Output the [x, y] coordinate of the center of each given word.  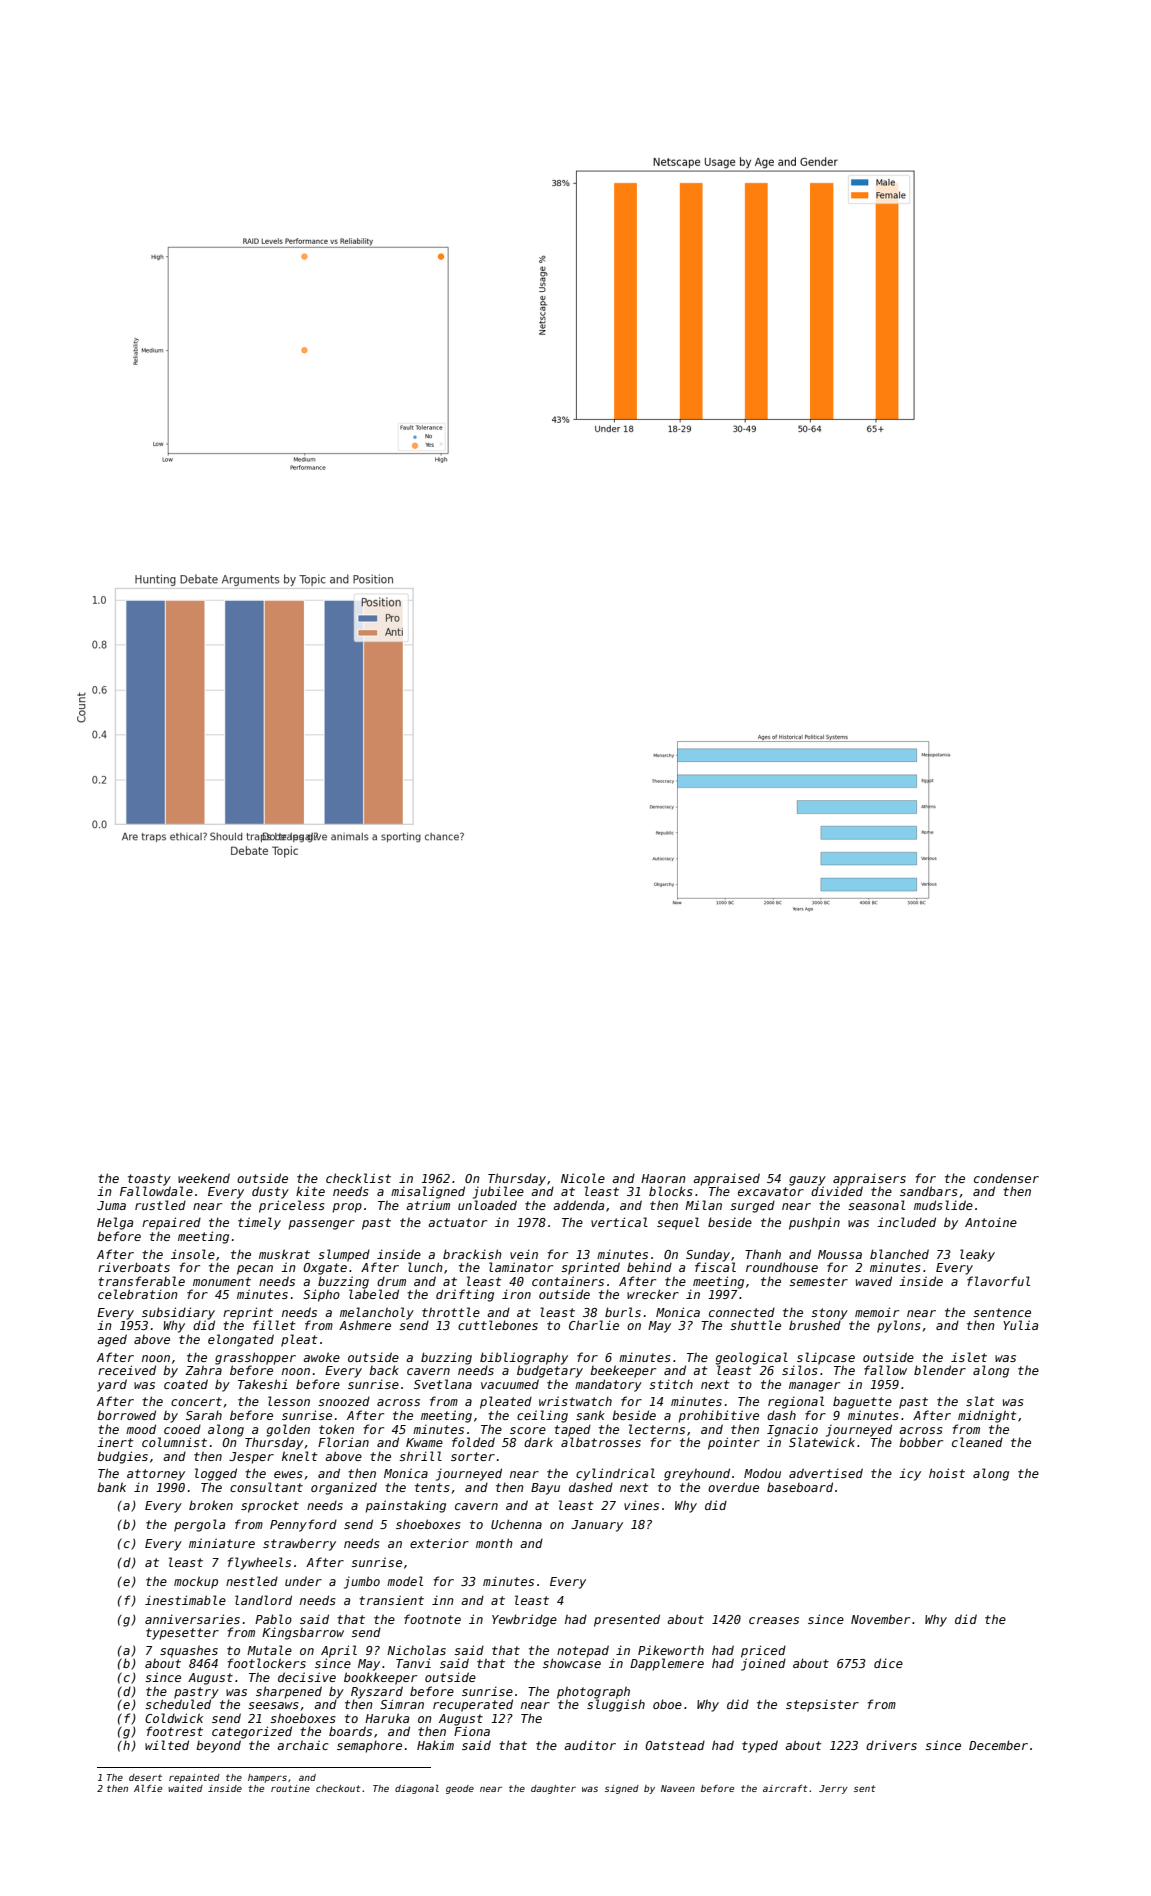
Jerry [833, 1789]
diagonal [417, 1789]
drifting [465, 1295]
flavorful [998, 1281]
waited [185, 1788]
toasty [149, 1180]
